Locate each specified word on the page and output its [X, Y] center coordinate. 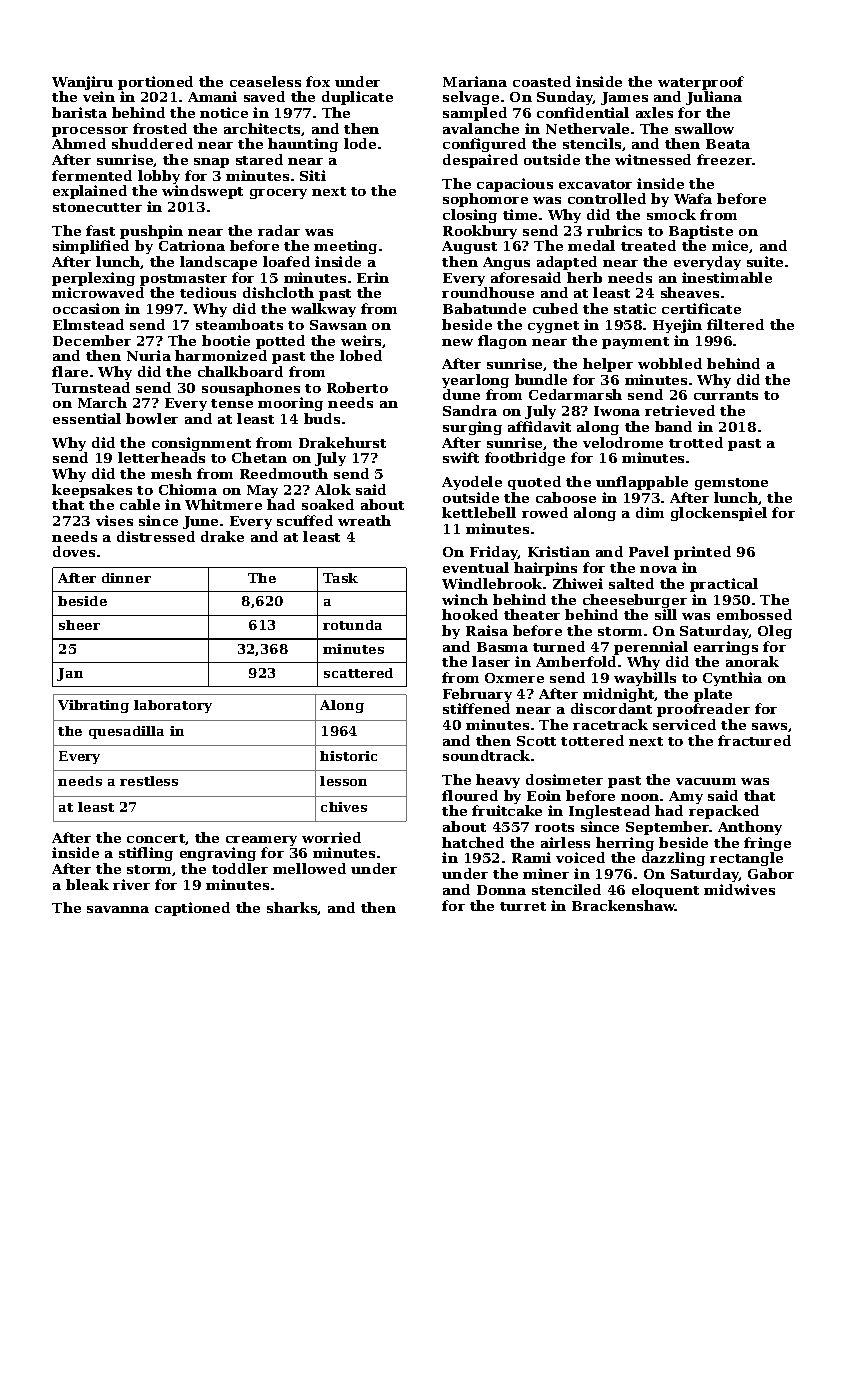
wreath [364, 520]
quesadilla [126, 732]
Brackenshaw [623, 905]
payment [635, 343]
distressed [156, 536]
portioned [155, 83]
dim [650, 512]
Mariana [475, 81]
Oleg [775, 632]
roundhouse [488, 292]
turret [523, 906]
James [624, 98]
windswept [202, 192]
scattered [358, 673]
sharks [292, 908]
